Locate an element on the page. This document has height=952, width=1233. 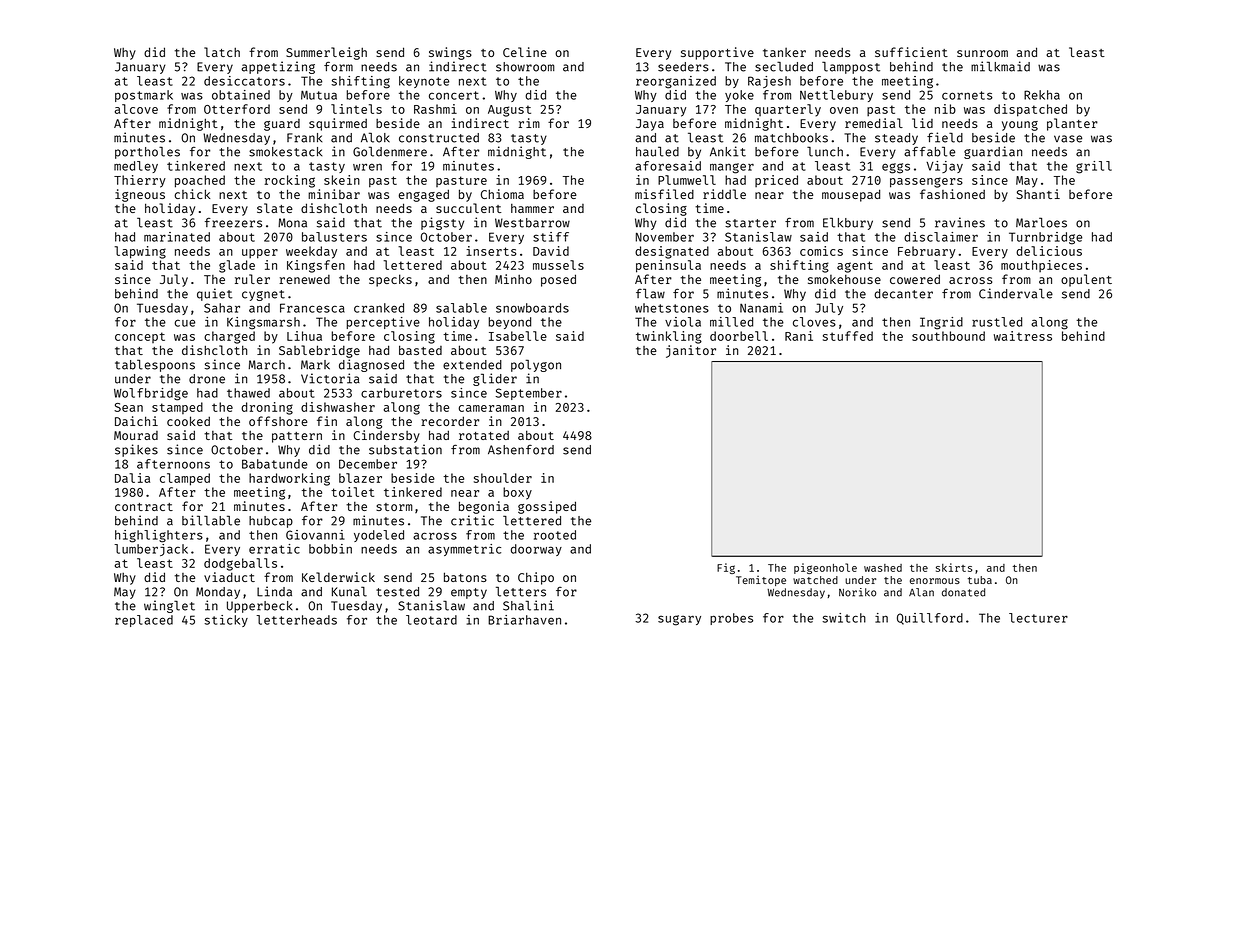
sunroom is located at coordinates (982, 53).
